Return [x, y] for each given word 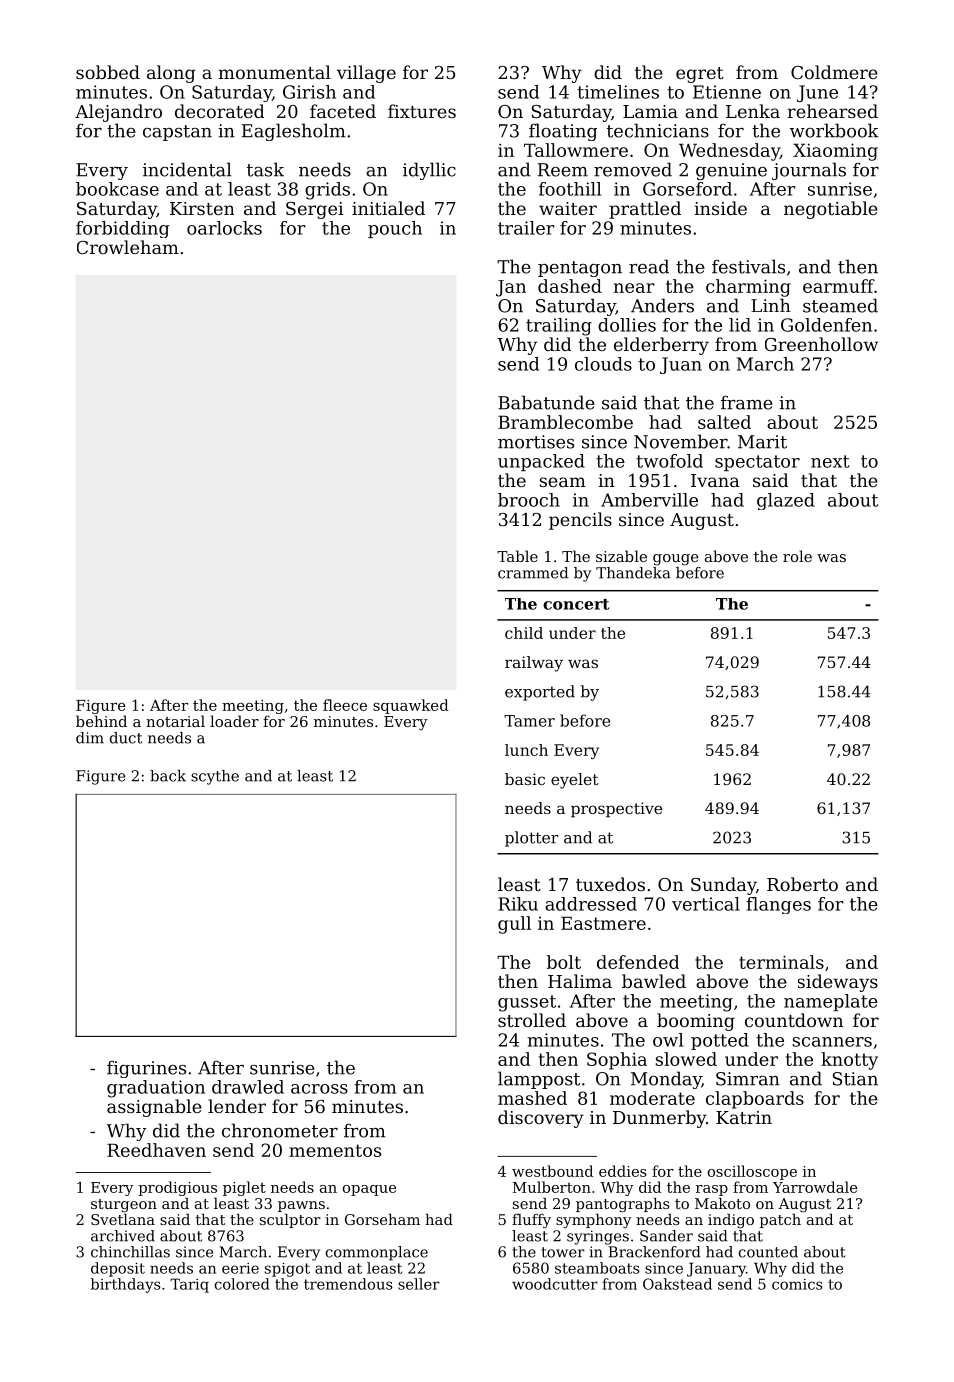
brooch [529, 500]
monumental [275, 72]
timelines [618, 92]
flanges [778, 905]
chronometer [280, 1130]
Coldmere [834, 72]
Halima [580, 981]
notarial [175, 721]
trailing [559, 327]
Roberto [802, 884]
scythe [215, 777]
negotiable [831, 210]
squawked [411, 706]
